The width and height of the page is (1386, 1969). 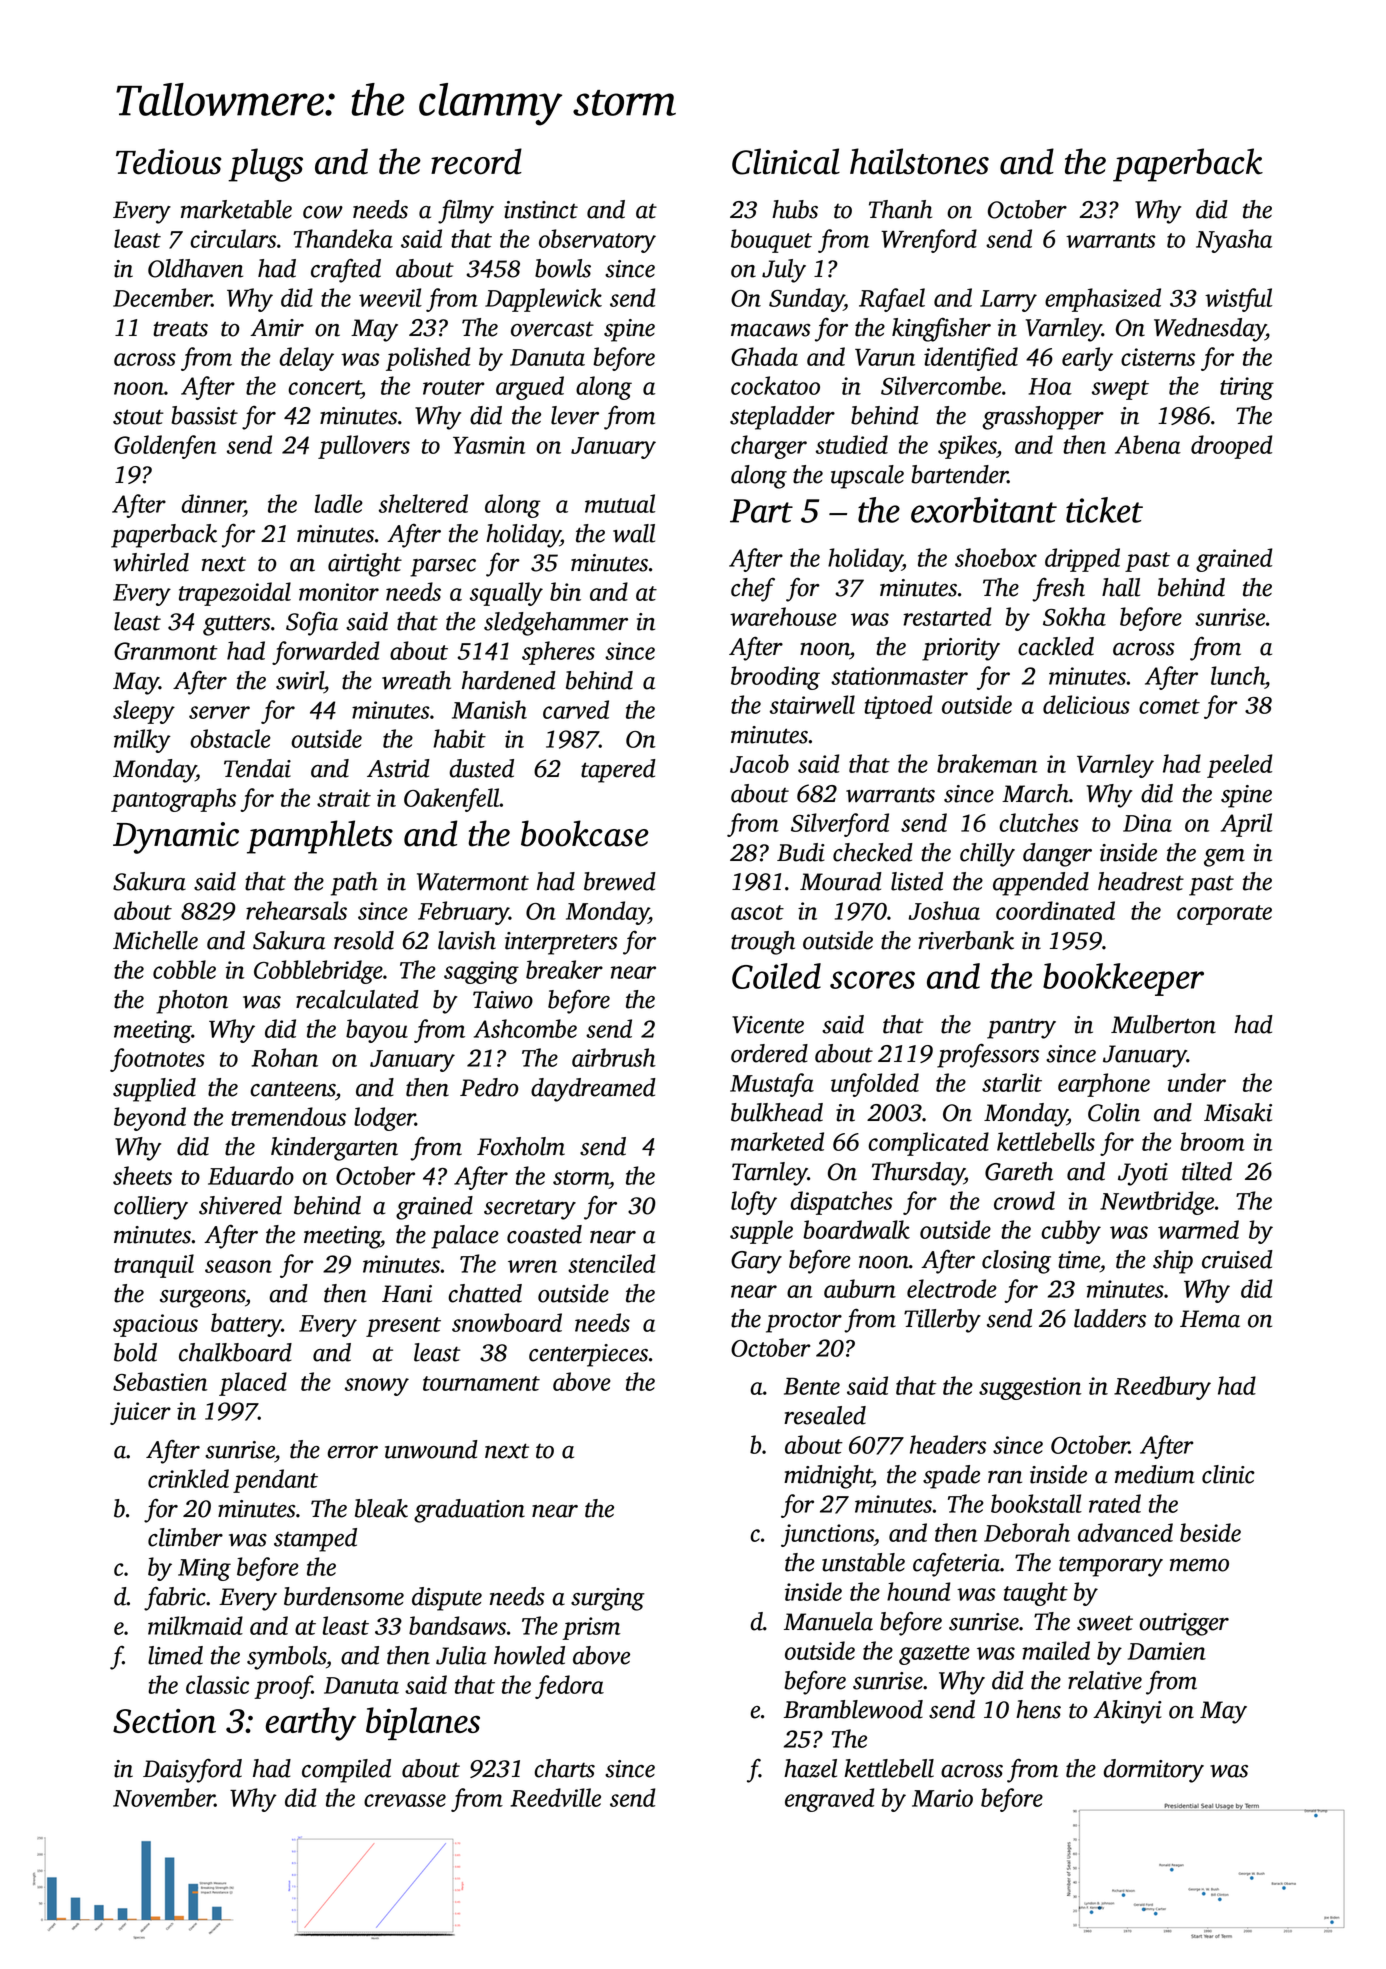 I want to click on record, so click(x=476, y=161).
